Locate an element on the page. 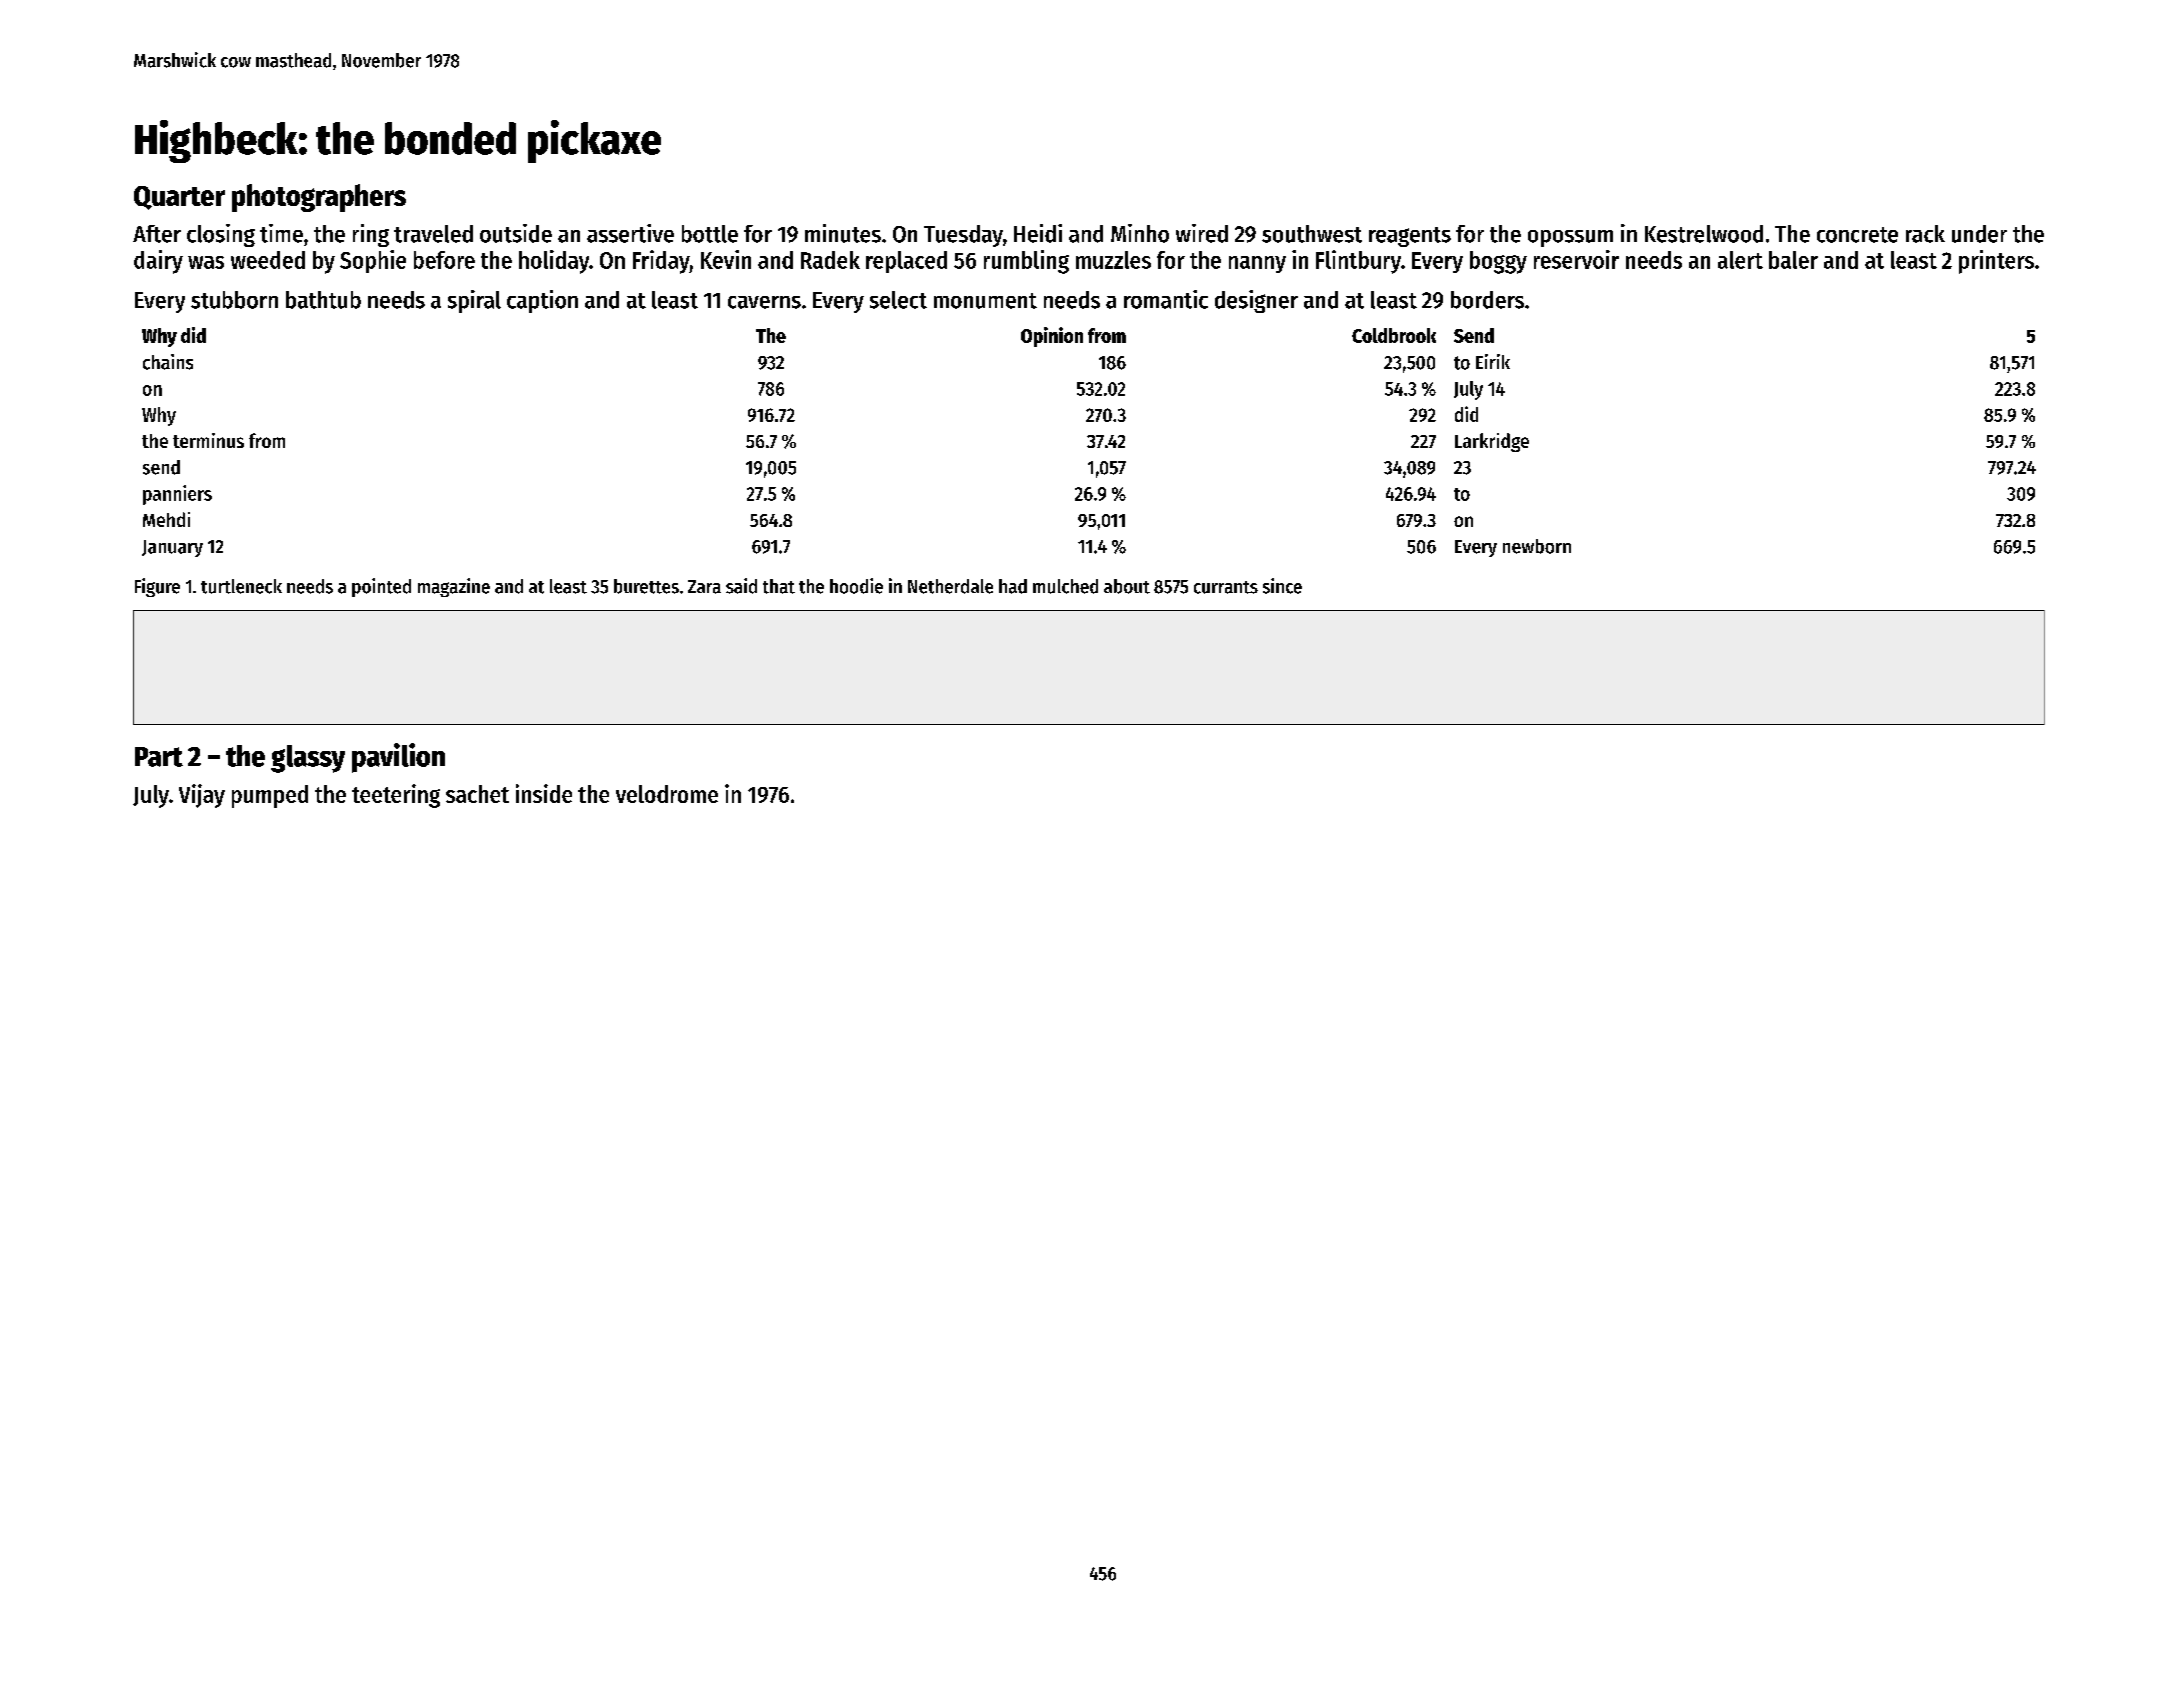  caption is located at coordinates (542, 301).
